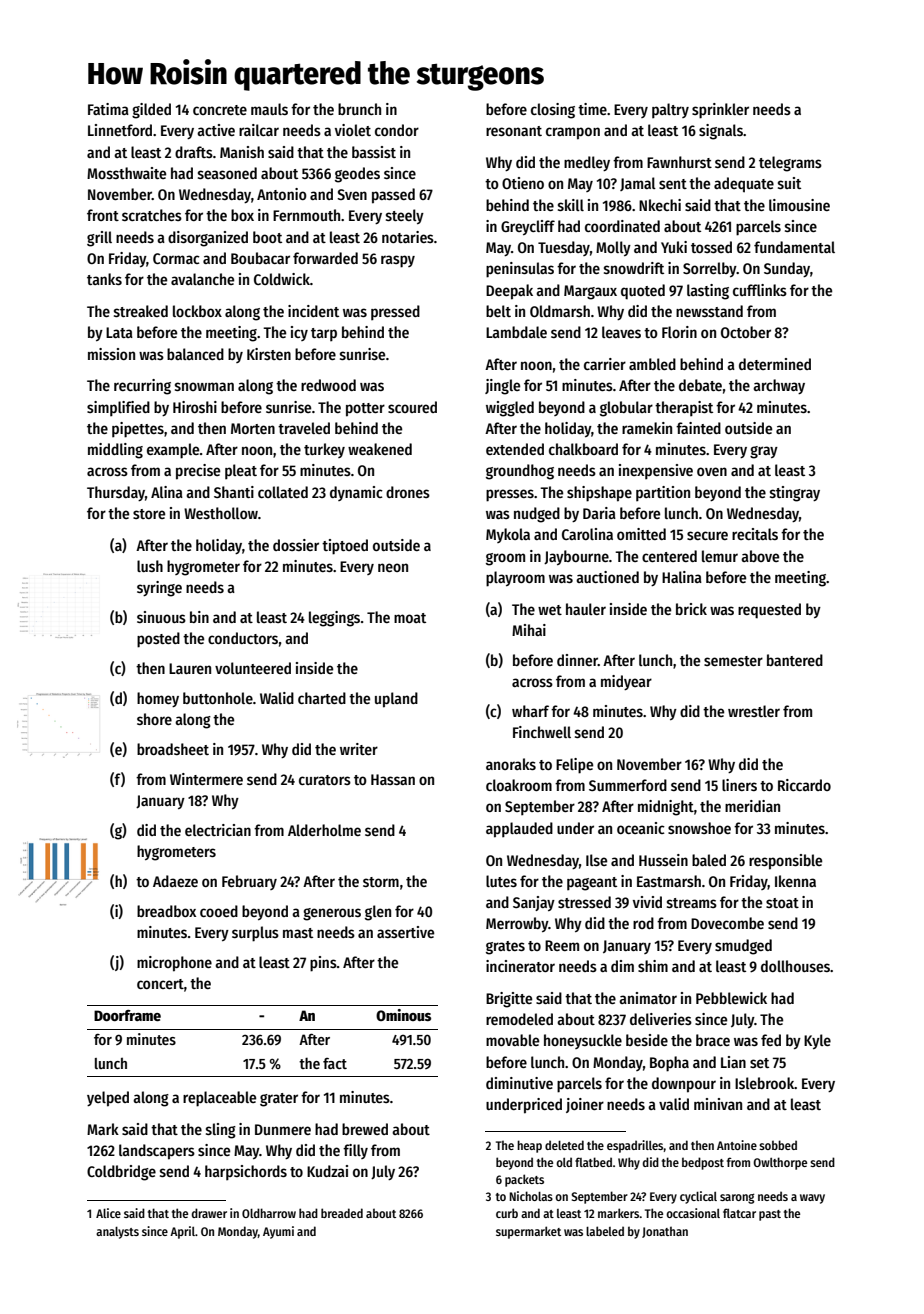 The height and width of the document is (1314, 924). I want to click on wrestler, so click(754, 711).
